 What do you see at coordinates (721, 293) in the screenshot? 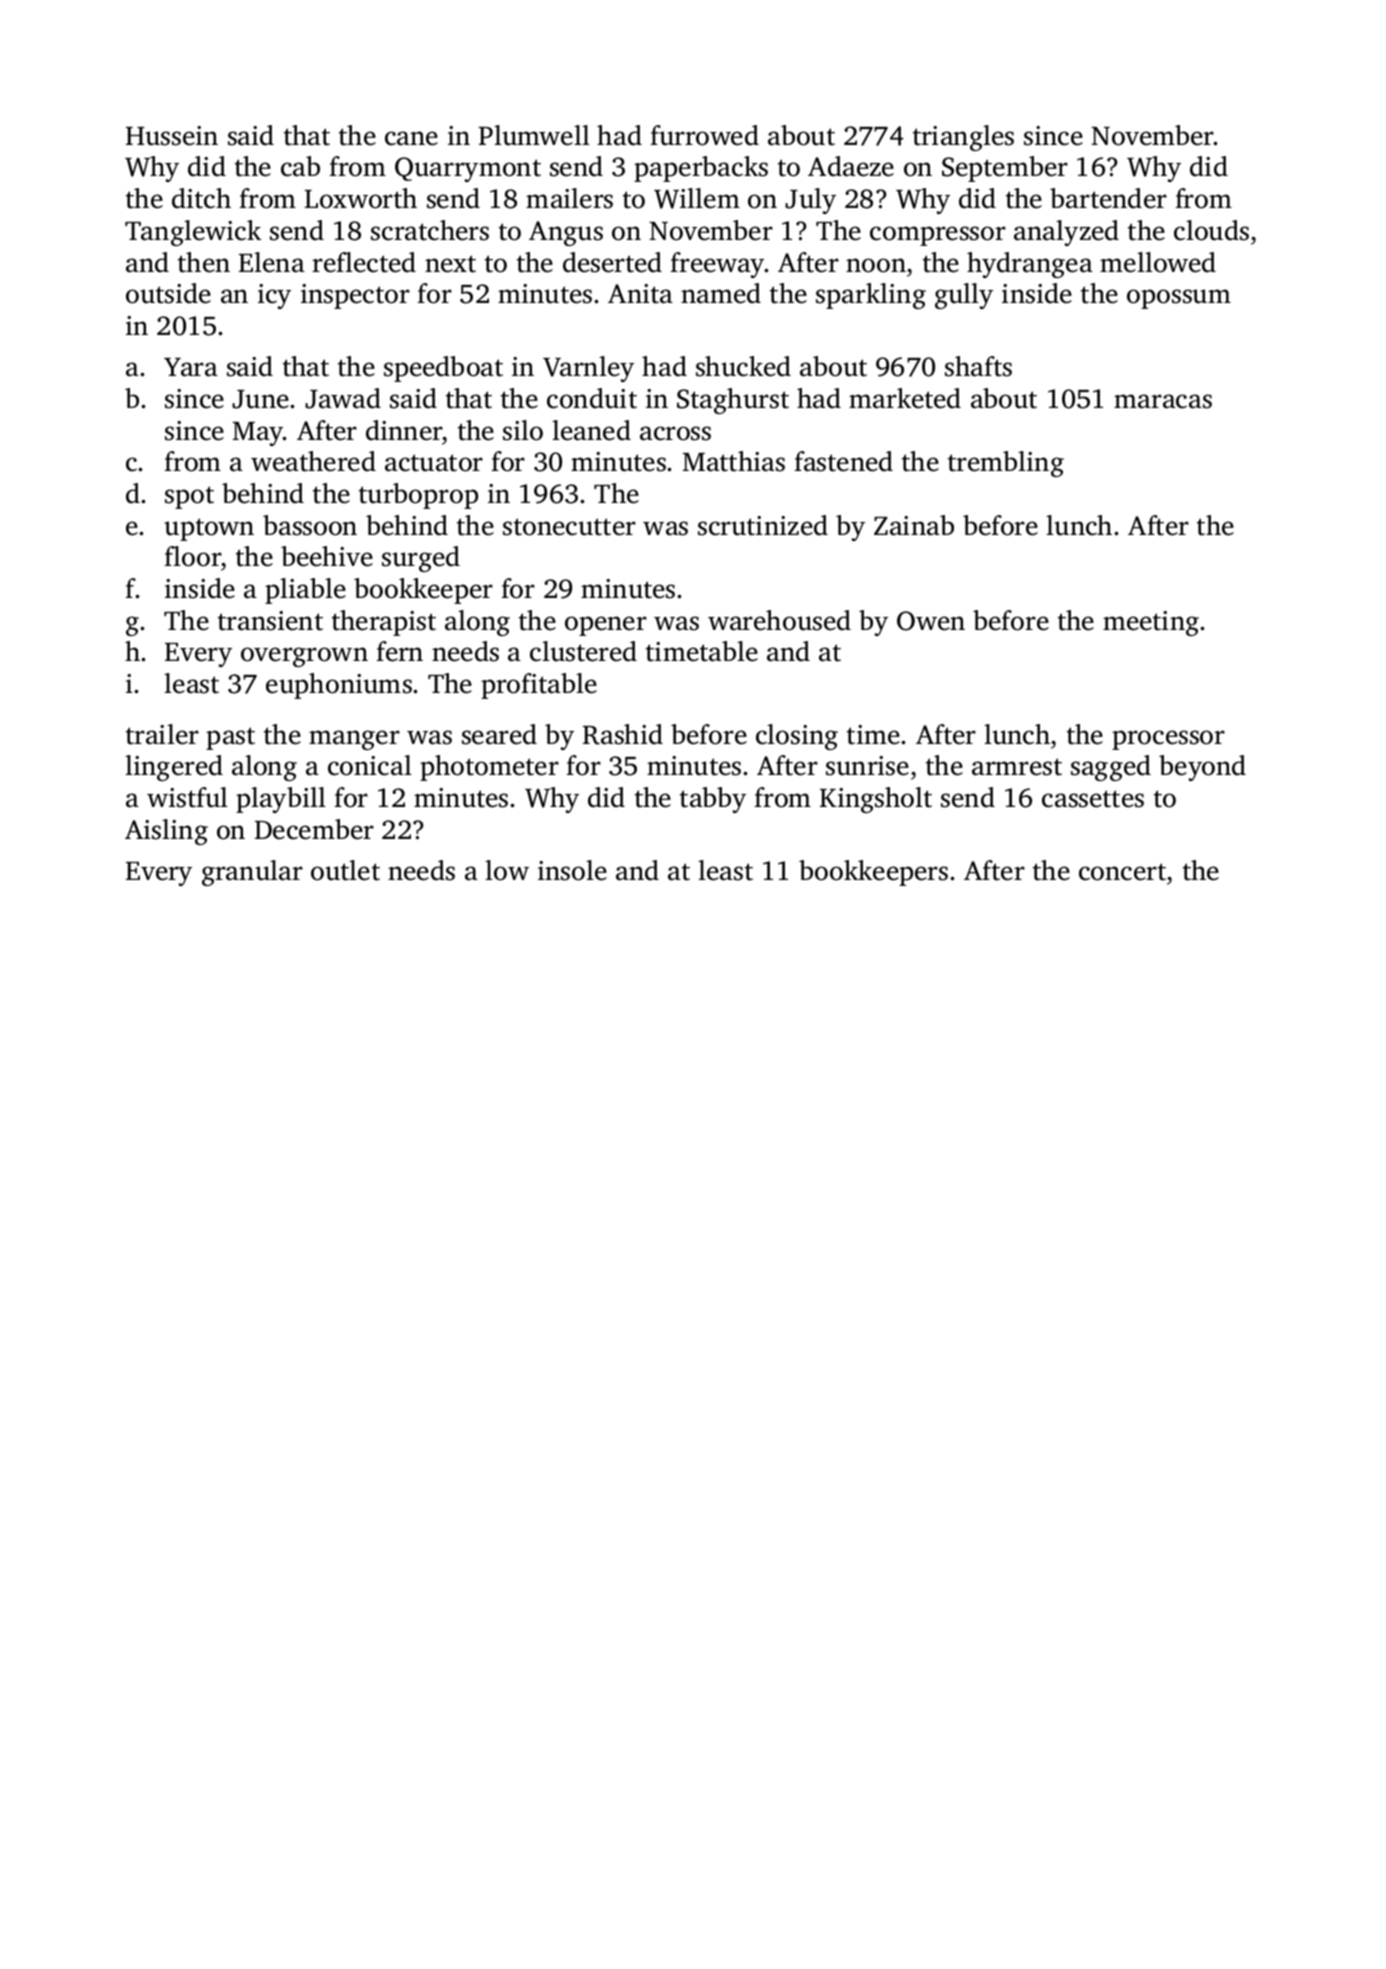
I see `named` at bounding box center [721, 293].
